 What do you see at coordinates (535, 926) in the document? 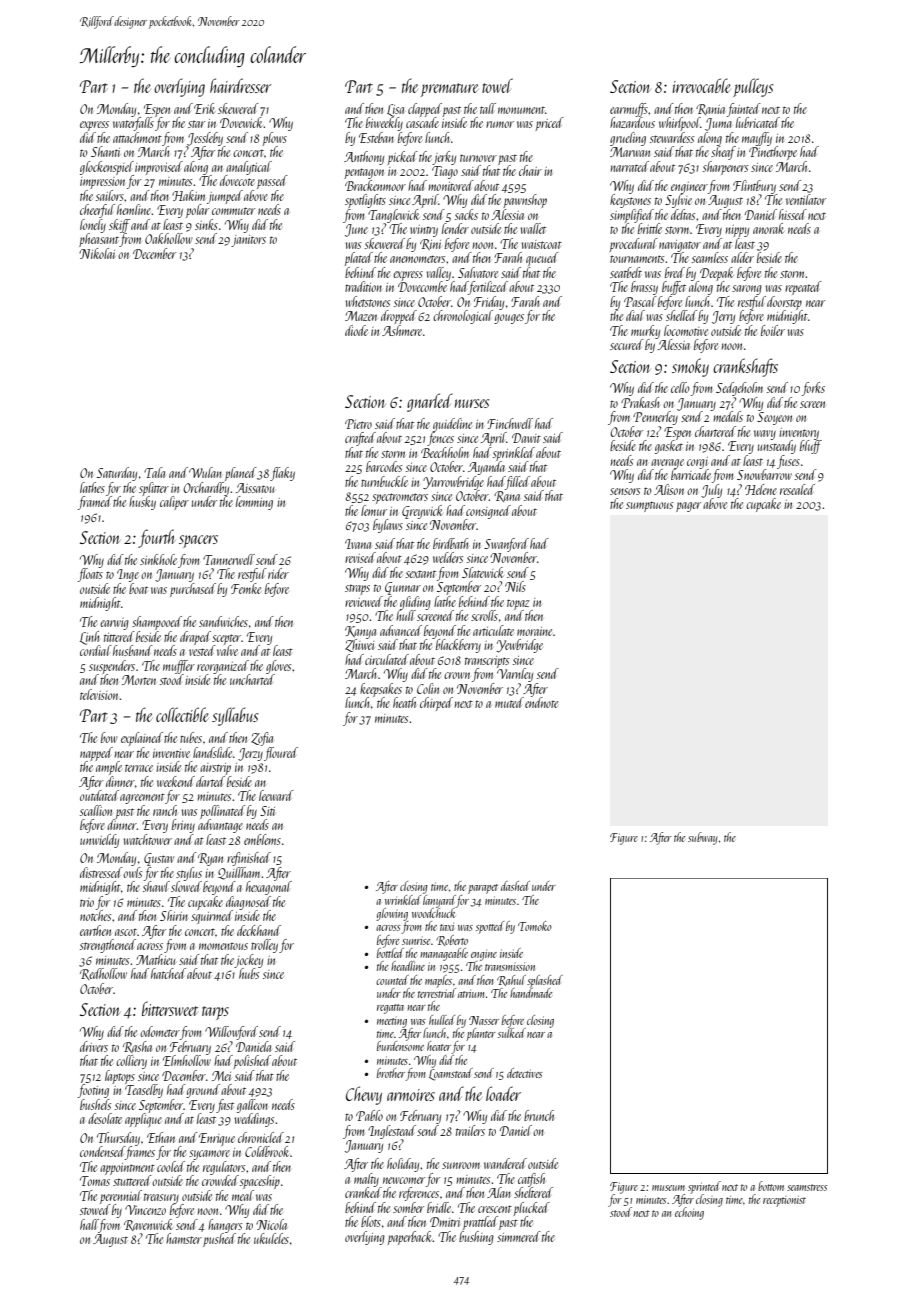
I see `Tomoko` at bounding box center [535, 926].
